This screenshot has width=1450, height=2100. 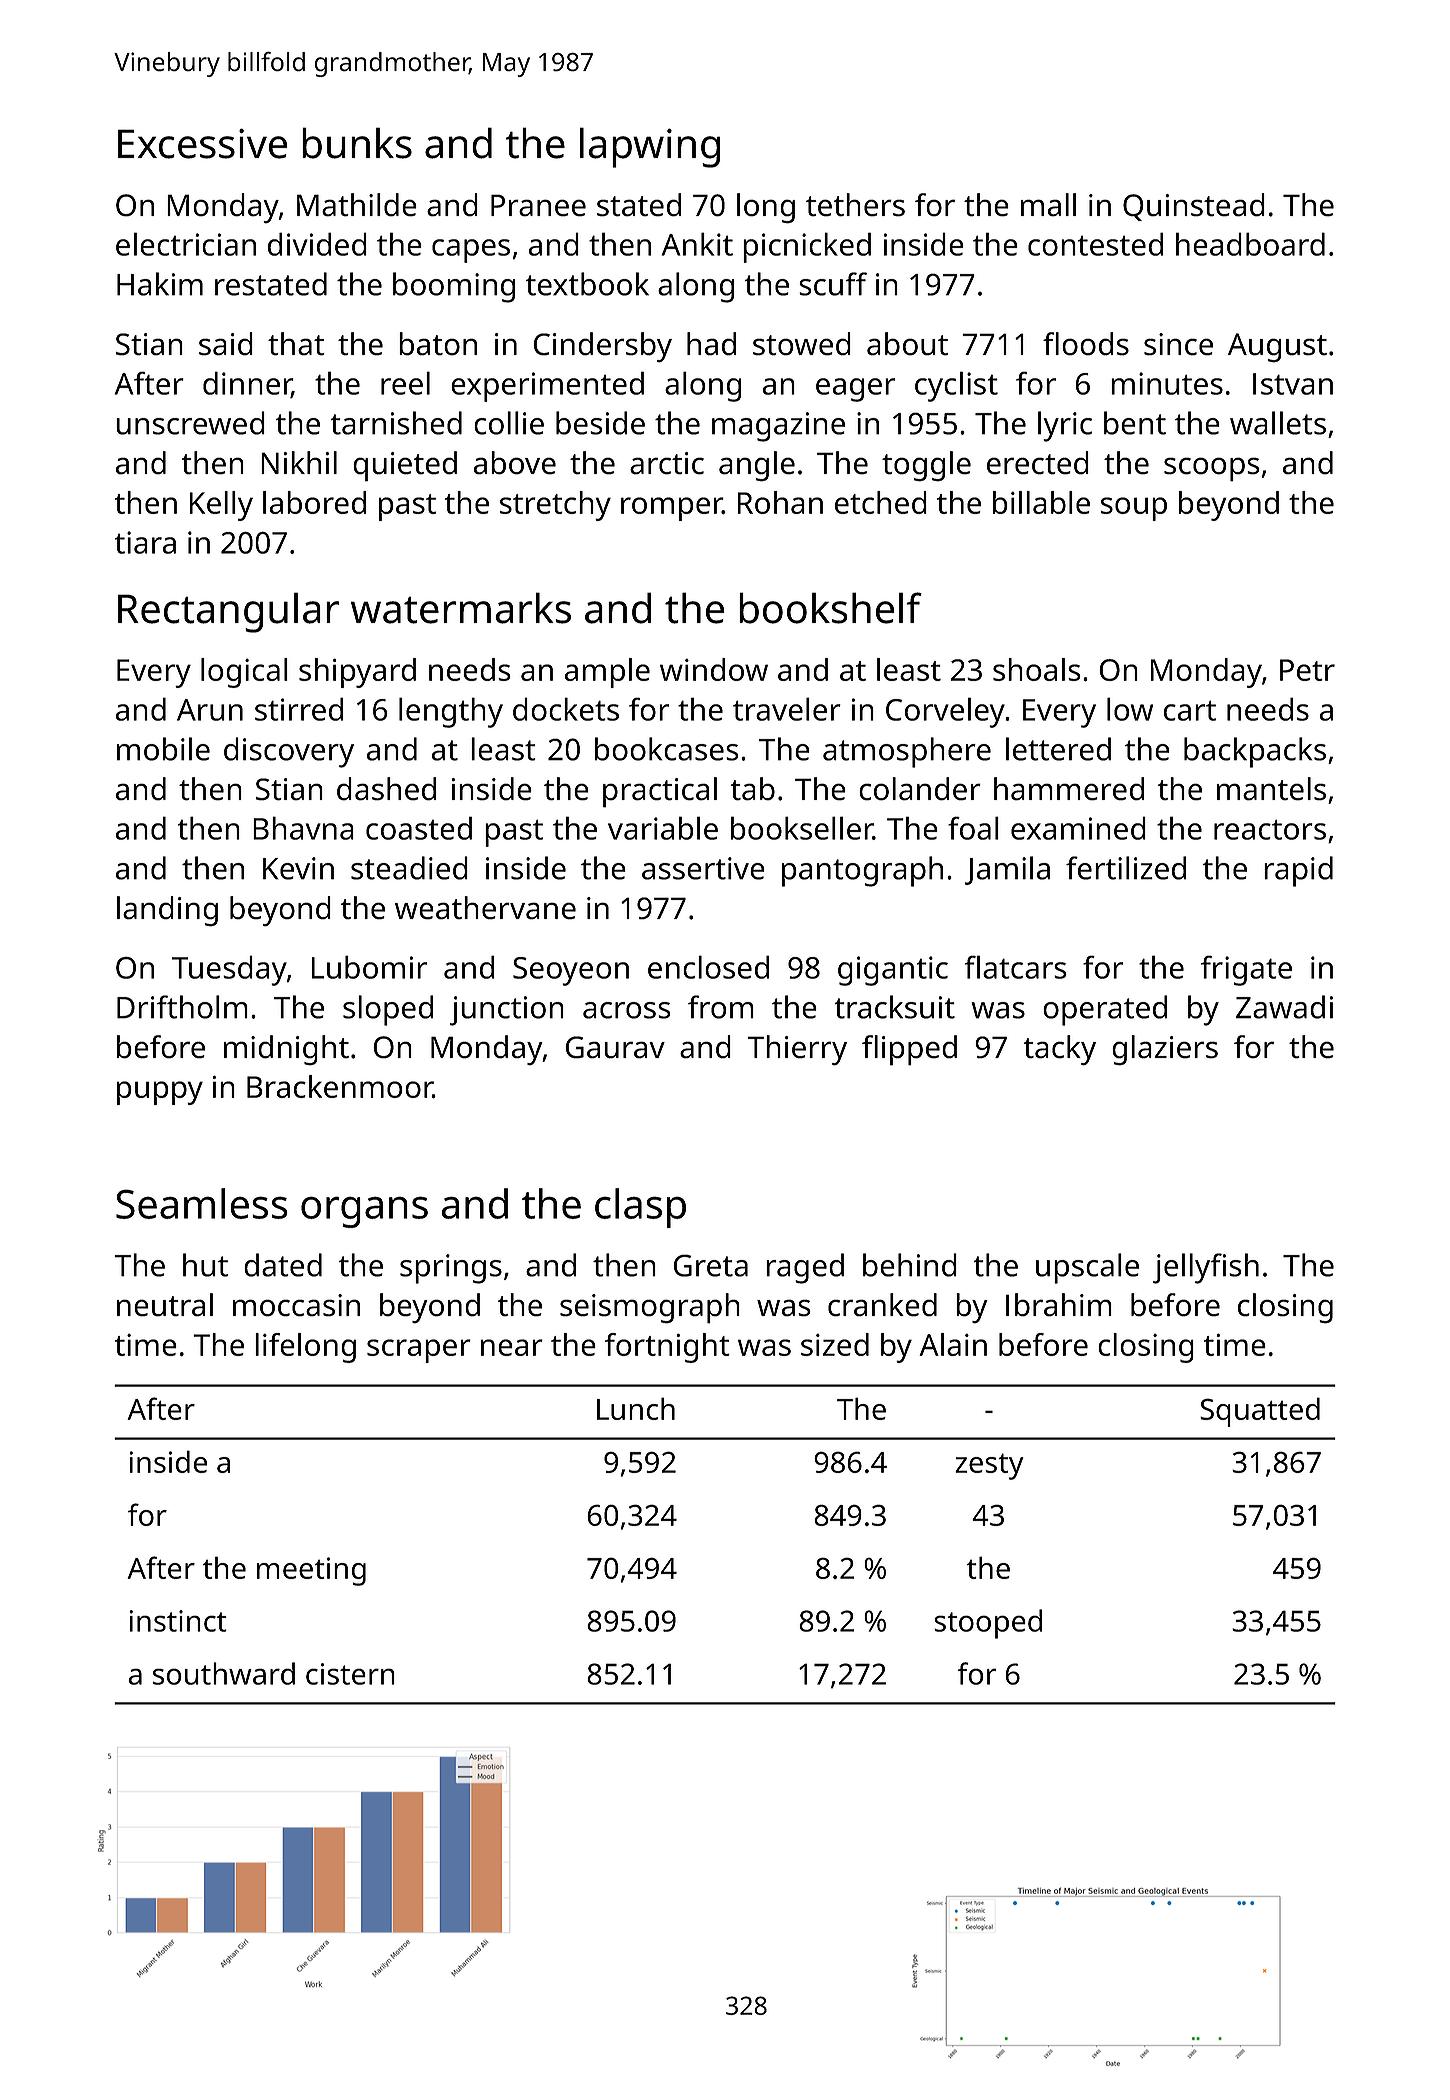 What do you see at coordinates (1178, 344) in the screenshot?
I see `since` at bounding box center [1178, 344].
